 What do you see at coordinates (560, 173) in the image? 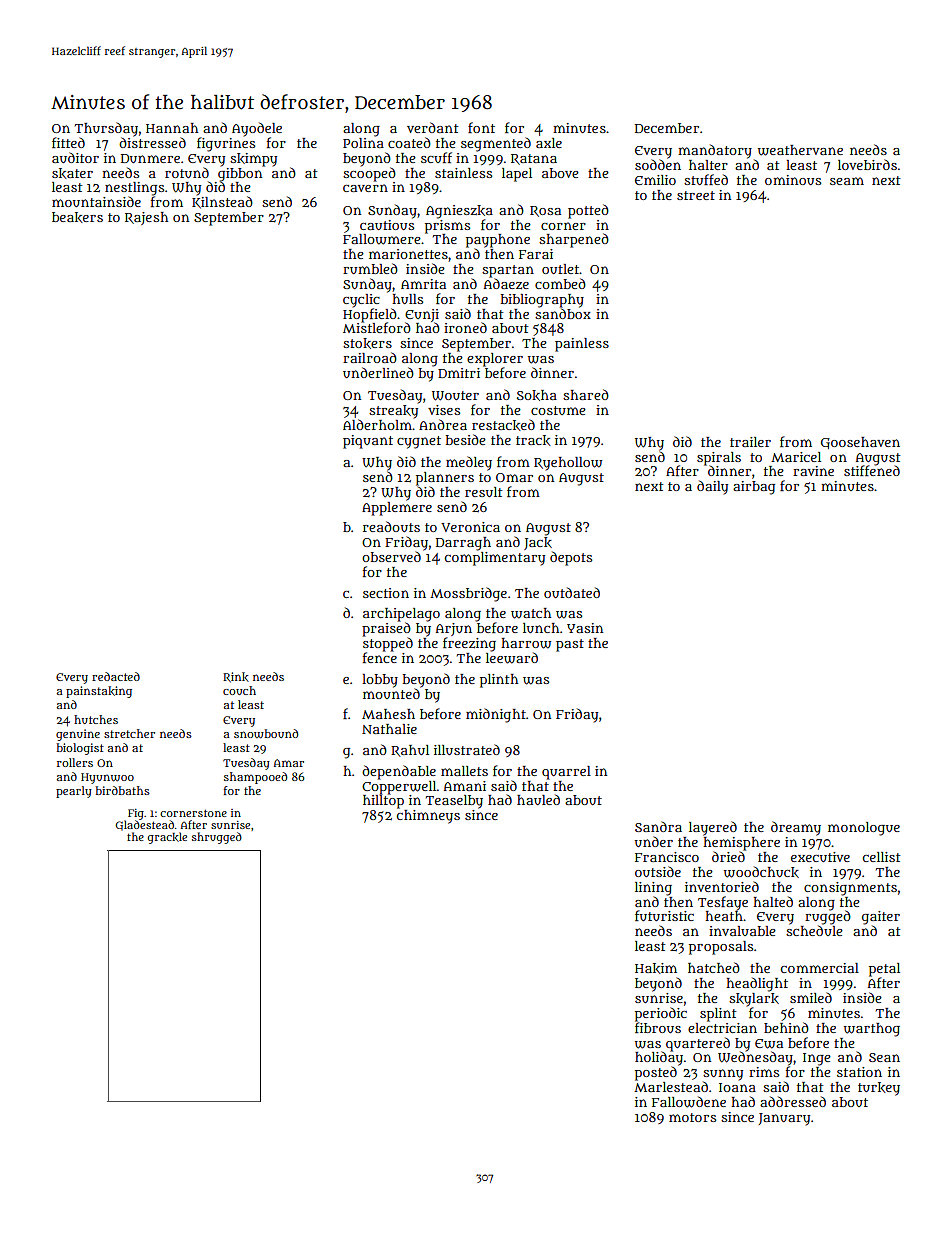
I see `above` at bounding box center [560, 173].
